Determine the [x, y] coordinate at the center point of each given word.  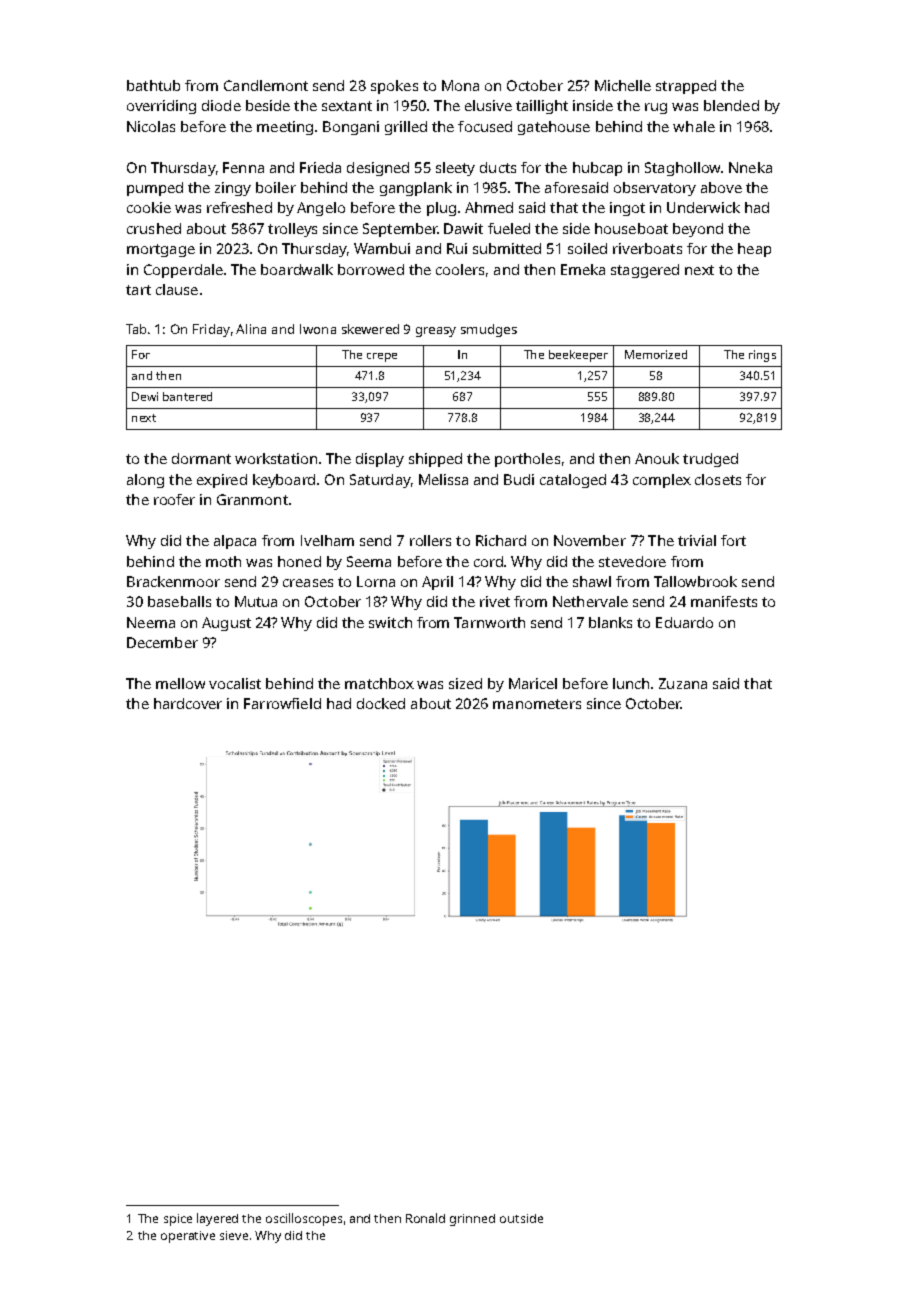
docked [381, 703]
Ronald [425, 1218]
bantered [187, 396]
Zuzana [683, 683]
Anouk [657, 458]
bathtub [153, 85]
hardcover [188, 703]
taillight [542, 107]
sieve [234, 1235]
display [380, 460]
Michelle [623, 85]
